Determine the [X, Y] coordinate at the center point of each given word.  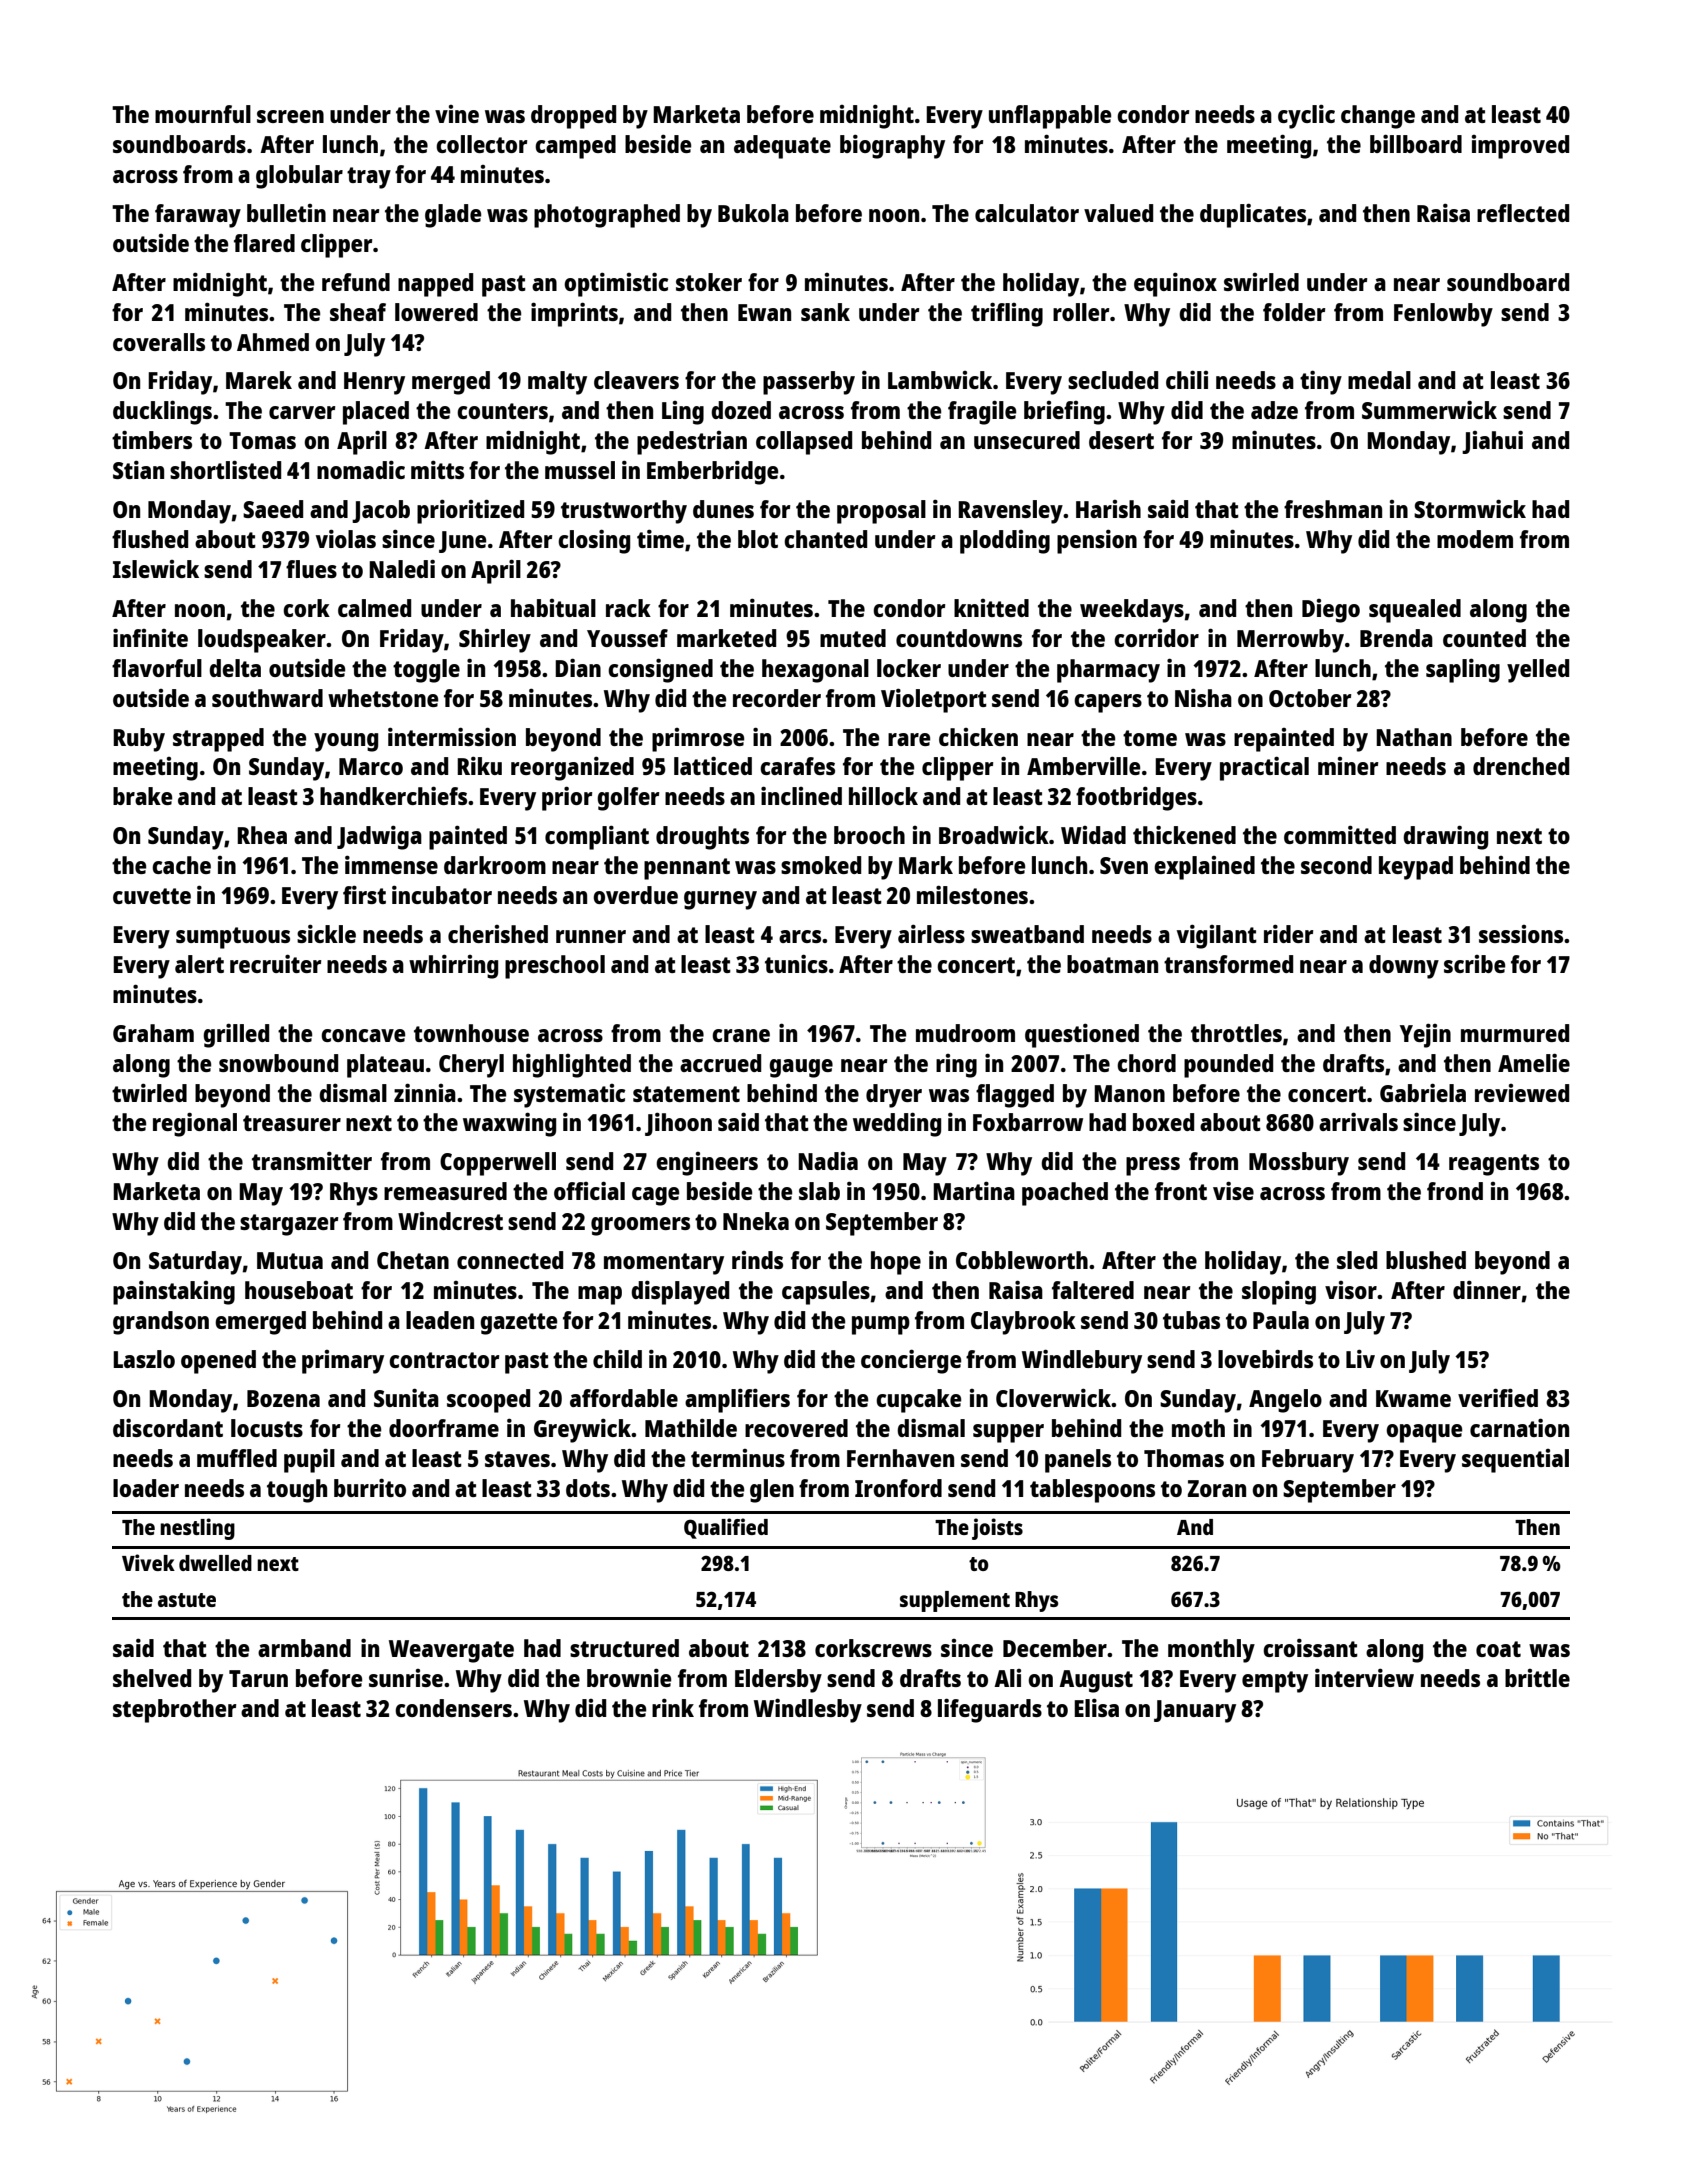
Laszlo [144, 1359]
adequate [782, 147]
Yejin [1425, 1035]
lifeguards [990, 1710]
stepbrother [174, 1711]
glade [453, 216]
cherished [498, 934]
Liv [1360, 1358]
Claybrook [1023, 1323]
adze [1274, 410]
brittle [1537, 1678]
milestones [972, 894]
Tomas [262, 440]
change [1378, 117]
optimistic [616, 284]
